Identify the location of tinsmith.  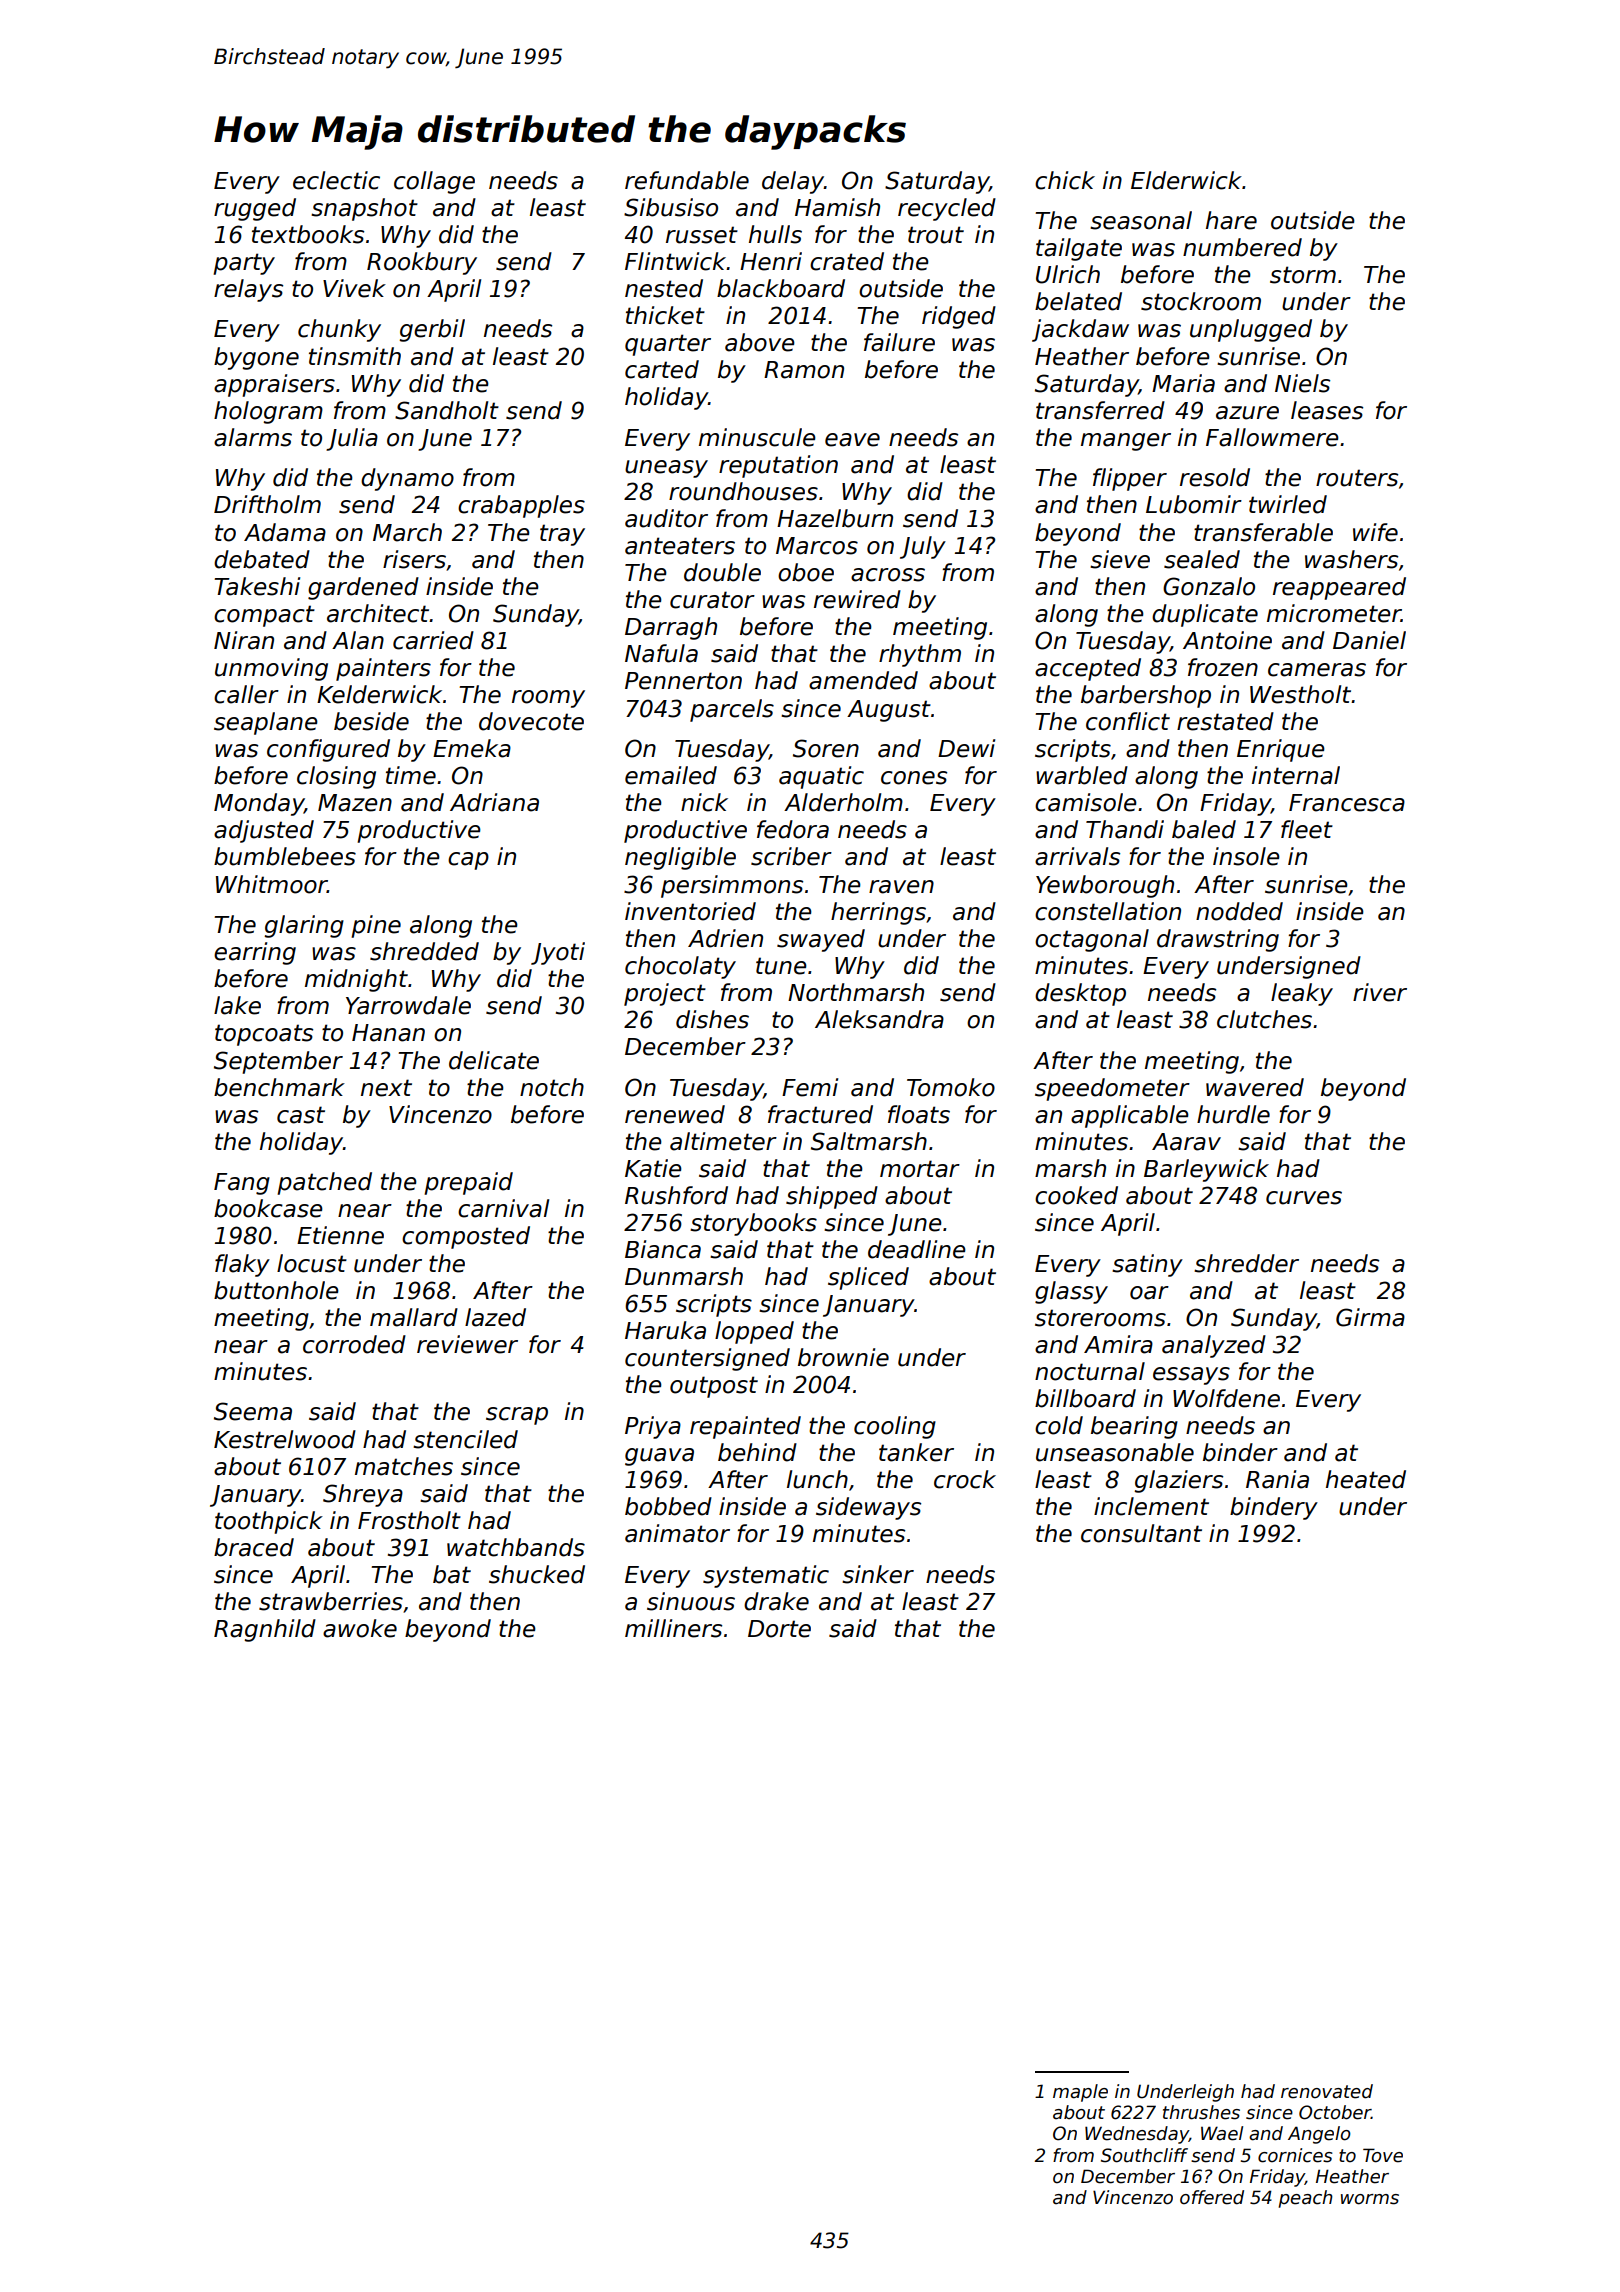
(355, 356).
